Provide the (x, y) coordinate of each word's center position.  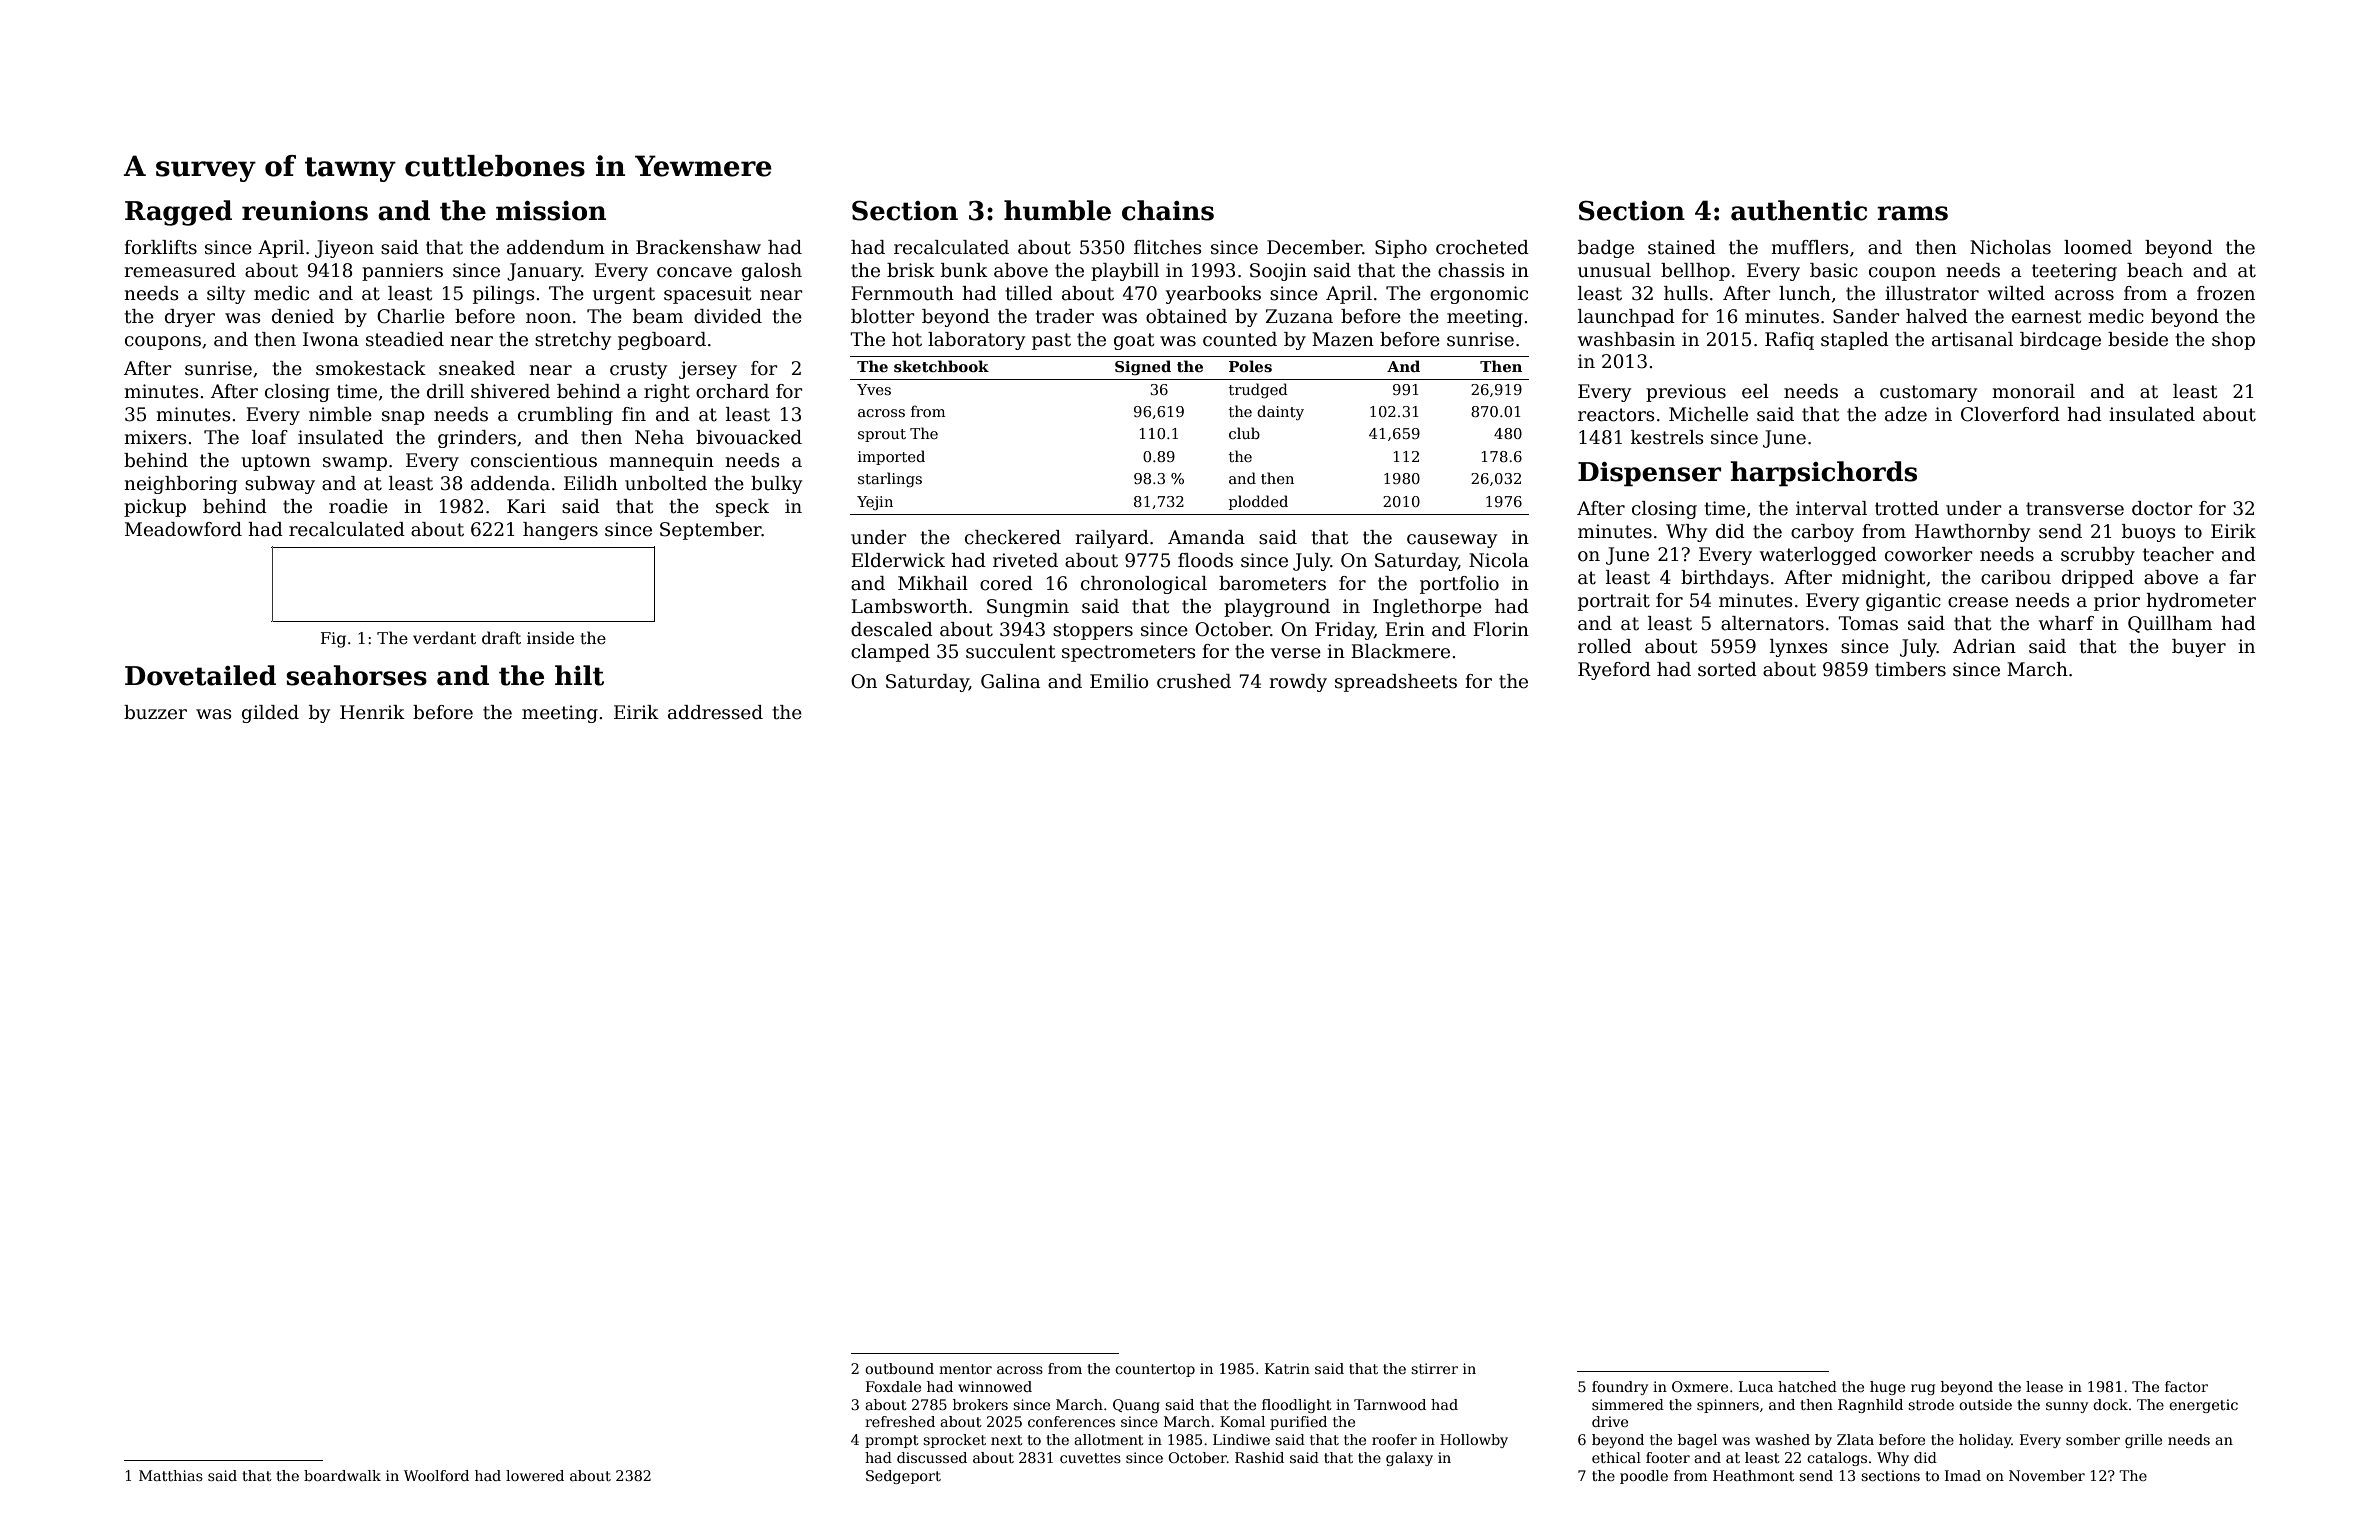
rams (1912, 213)
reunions (305, 211)
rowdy (1298, 683)
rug (1923, 1389)
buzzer (155, 712)
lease (2044, 1386)
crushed (1194, 681)
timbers (1910, 669)
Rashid (1259, 1457)
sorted (1727, 669)
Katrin (1287, 1368)
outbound (899, 1368)
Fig (333, 640)
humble (1057, 210)
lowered (535, 1475)
